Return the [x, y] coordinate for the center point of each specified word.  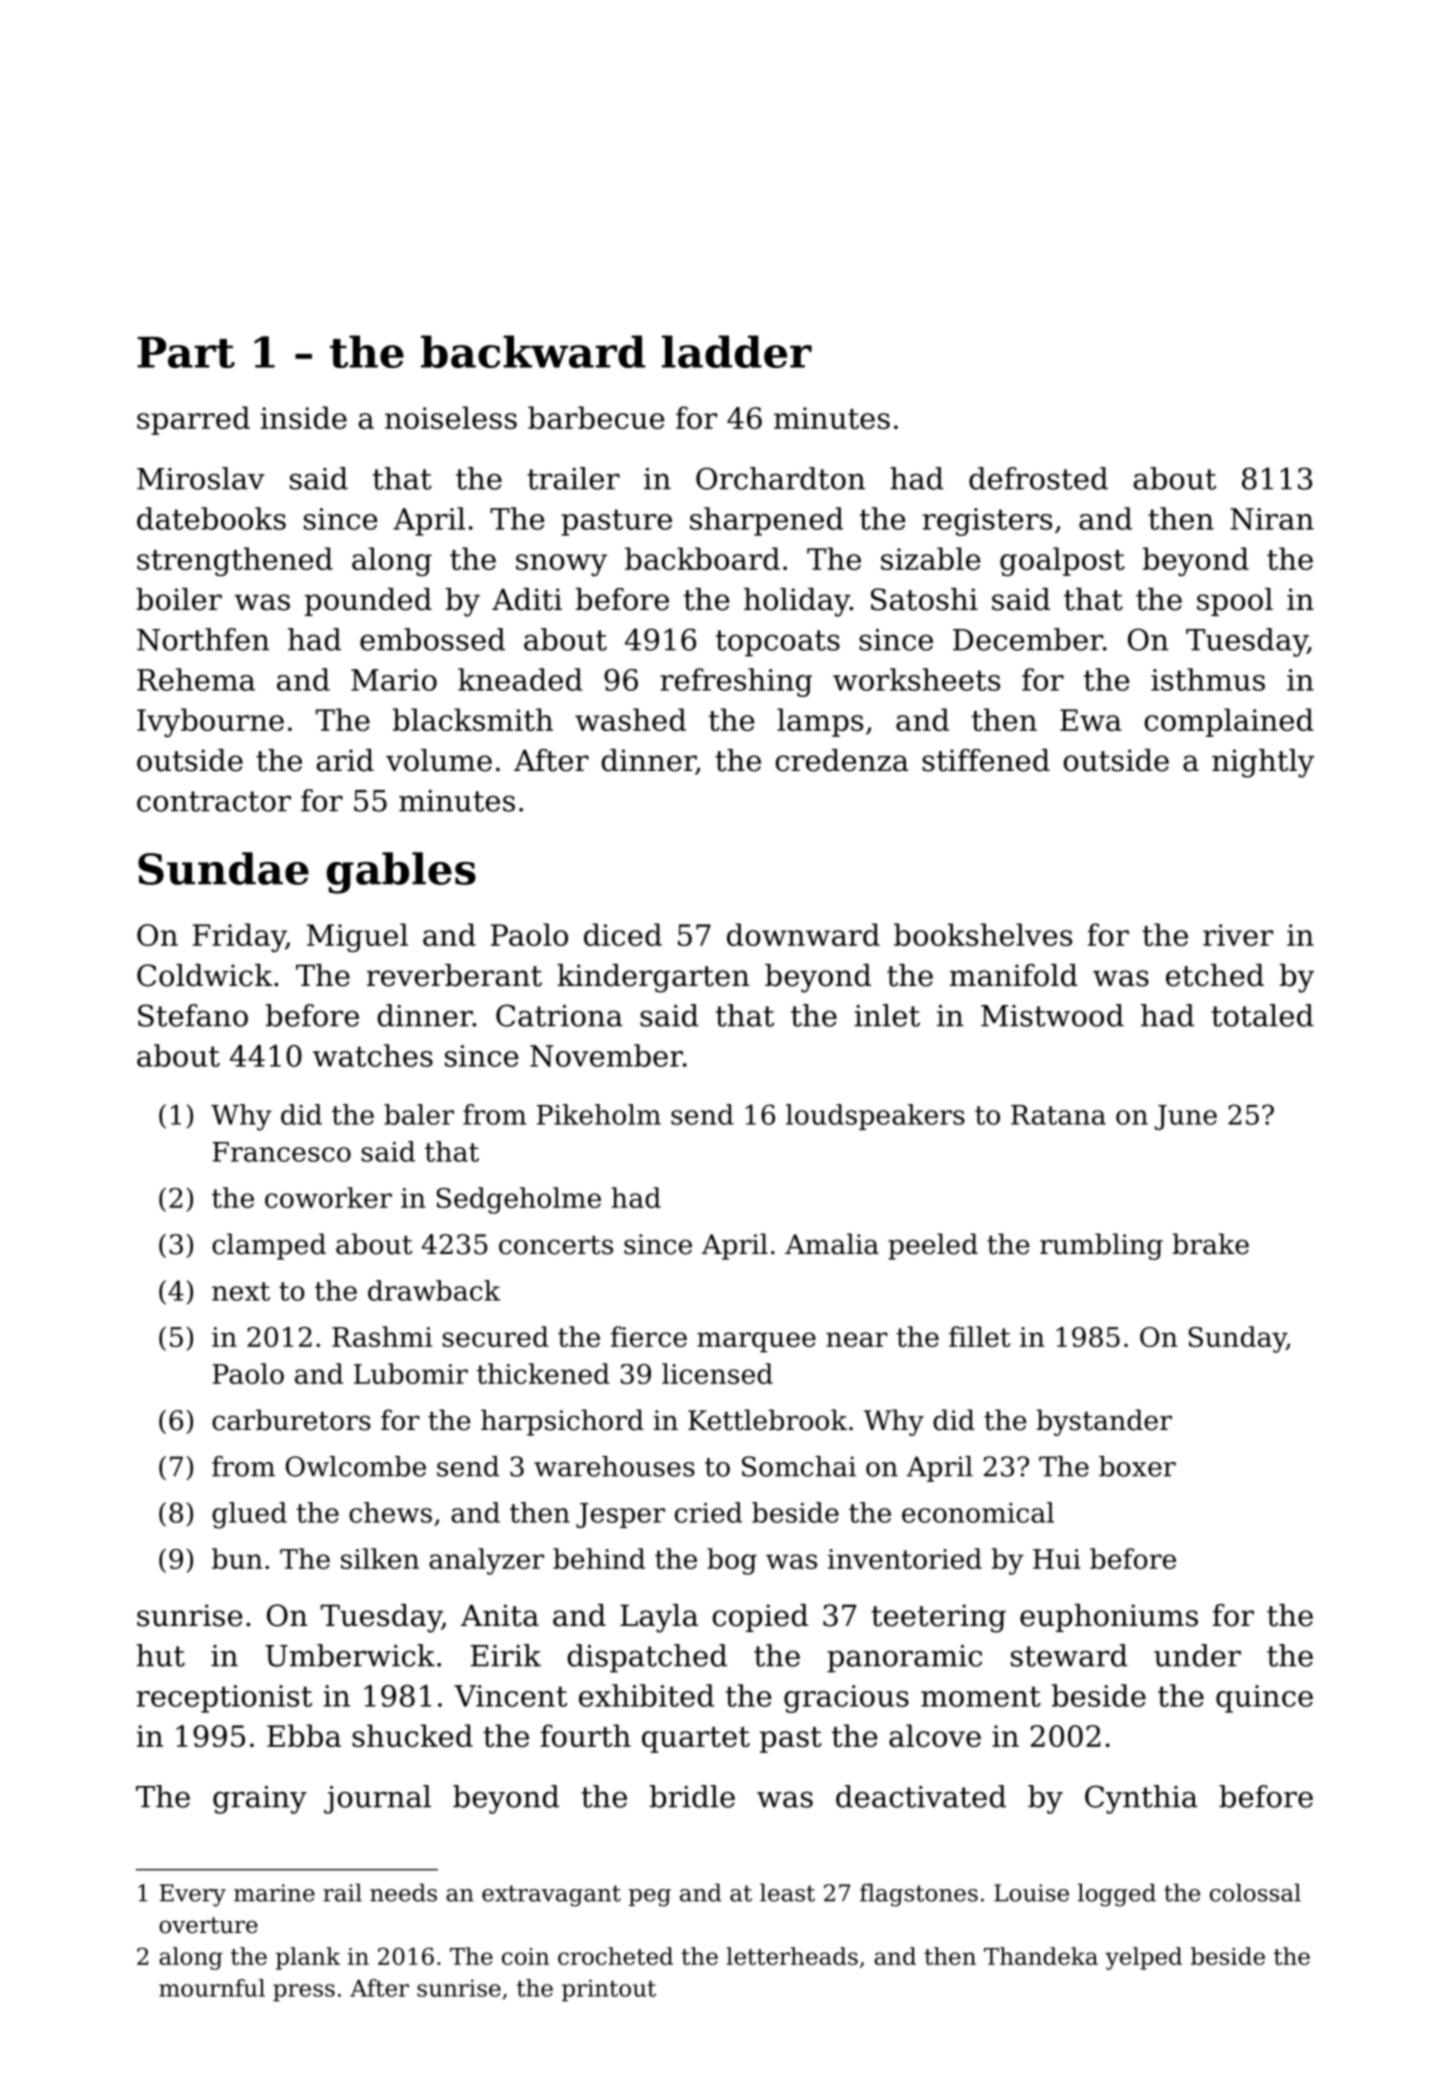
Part [186, 352]
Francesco [281, 1152]
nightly [1263, 763]
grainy [260, 1800]
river [1238, 935]
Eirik [506, 1655]
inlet [887, 1015]
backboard [702, 558]
